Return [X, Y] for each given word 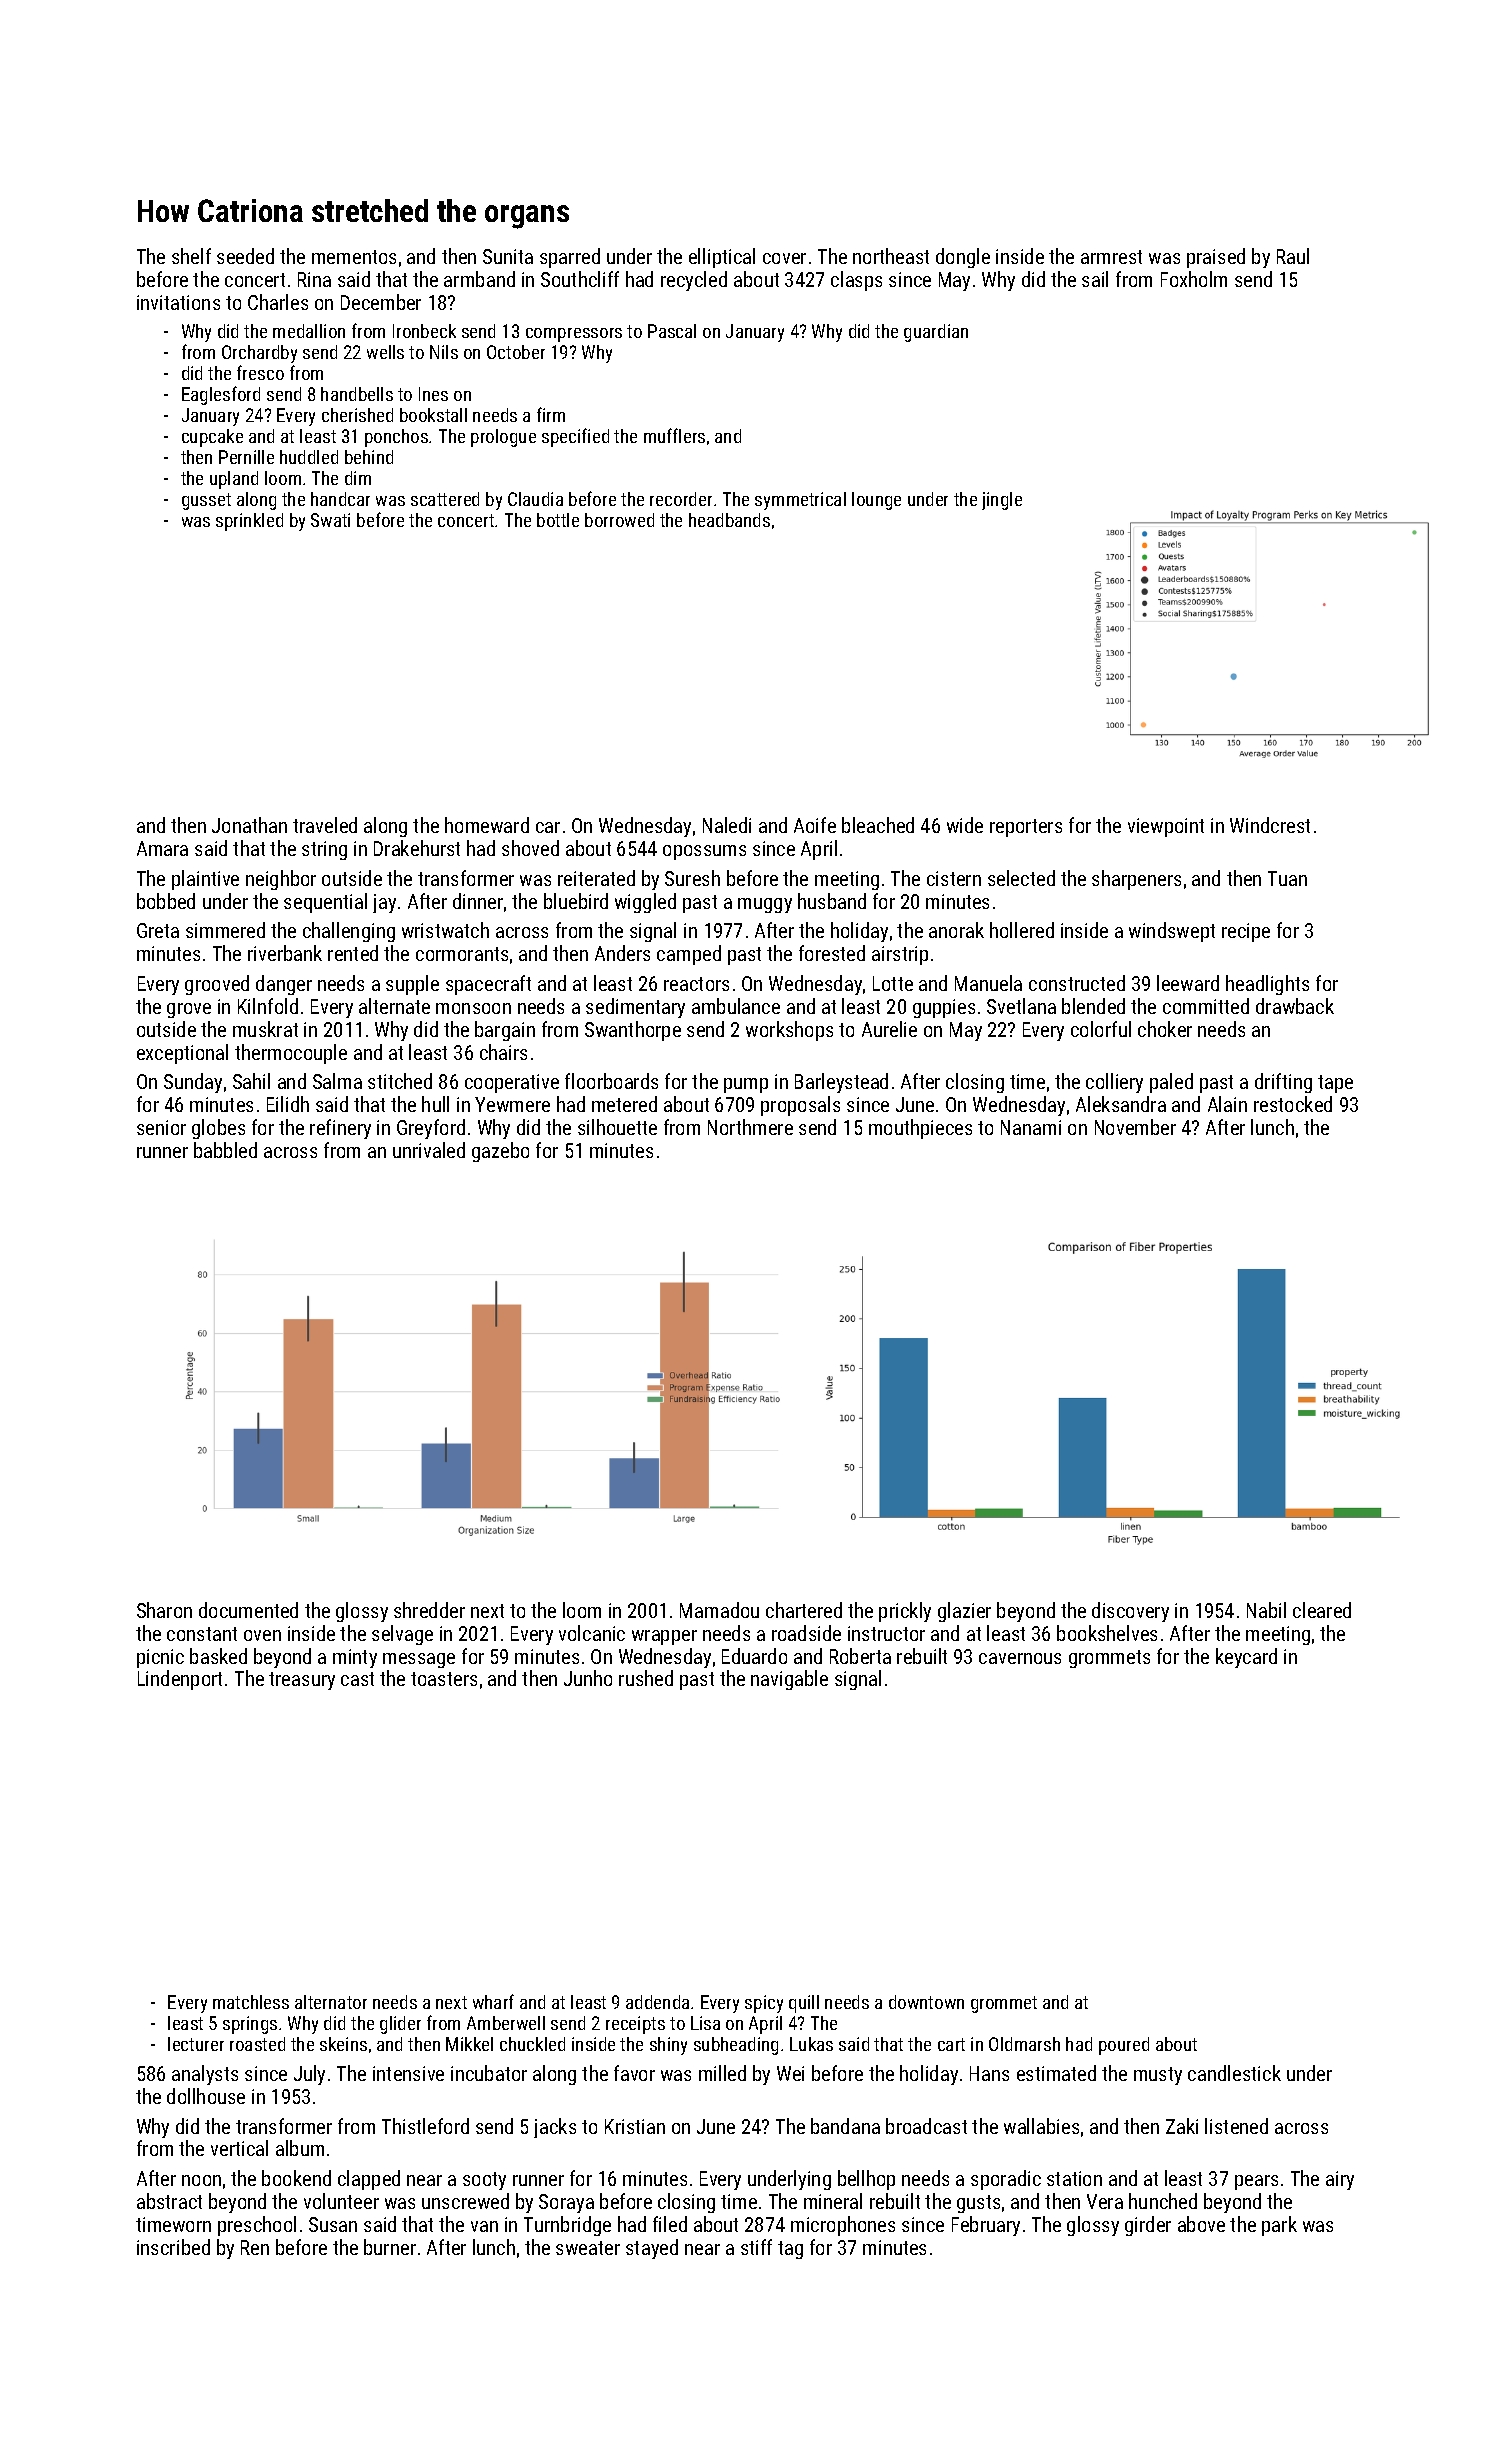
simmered [225, 930]
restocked [1293, 1104]
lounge [876, 501]
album [300, 2148]
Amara [162, 848]
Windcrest [1270, 825]
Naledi [727, 825]
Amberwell [506, 2023]
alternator [331, 2002]
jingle [1002, 501]
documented [248, 1610]
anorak [956, 930]
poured [1124, 2046]
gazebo [500, 1152]
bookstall [433, 415]
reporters [1026, 828]
